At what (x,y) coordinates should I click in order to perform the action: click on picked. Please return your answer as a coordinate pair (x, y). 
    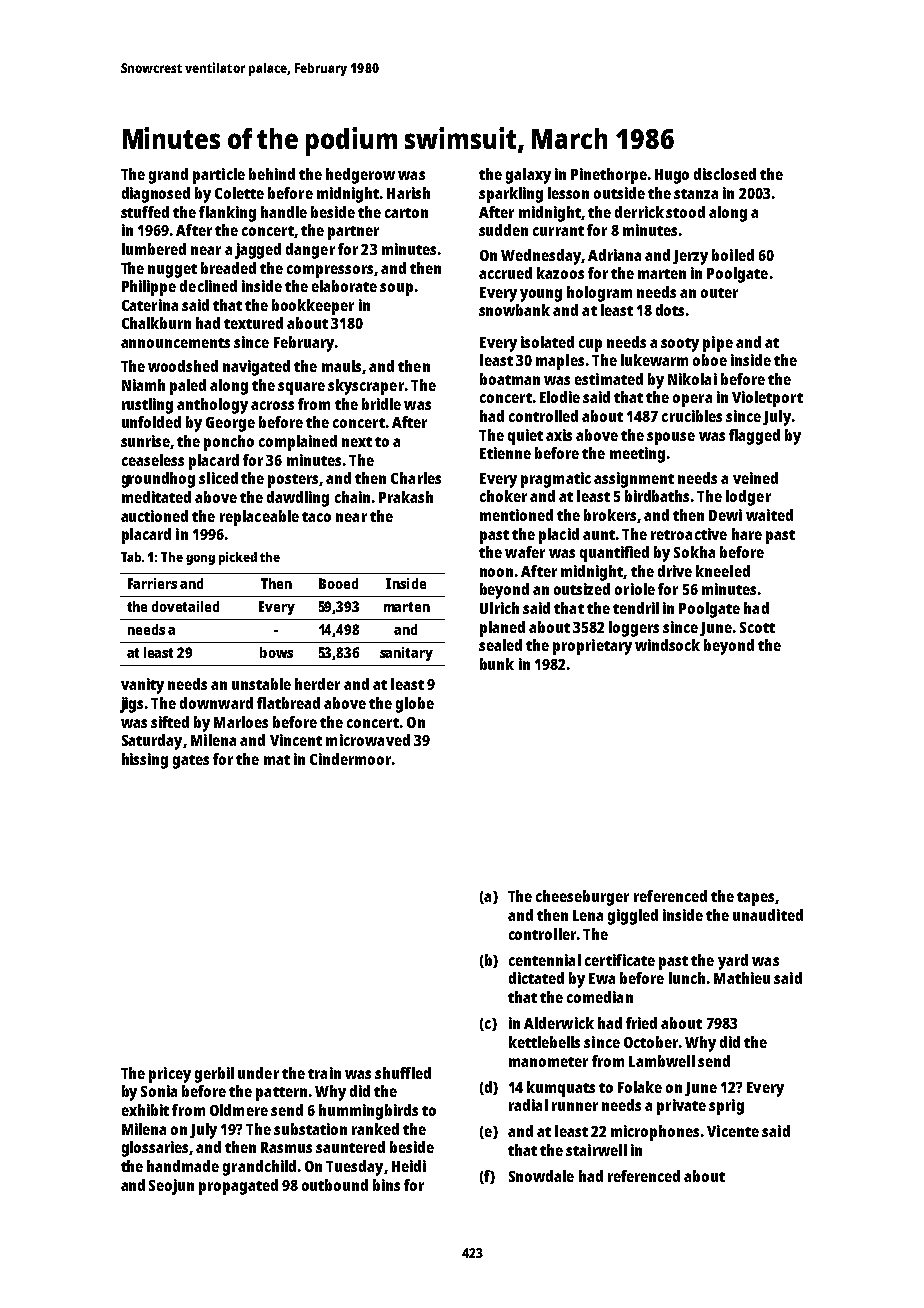
    Looking at the image, I should click on (238, 558).
